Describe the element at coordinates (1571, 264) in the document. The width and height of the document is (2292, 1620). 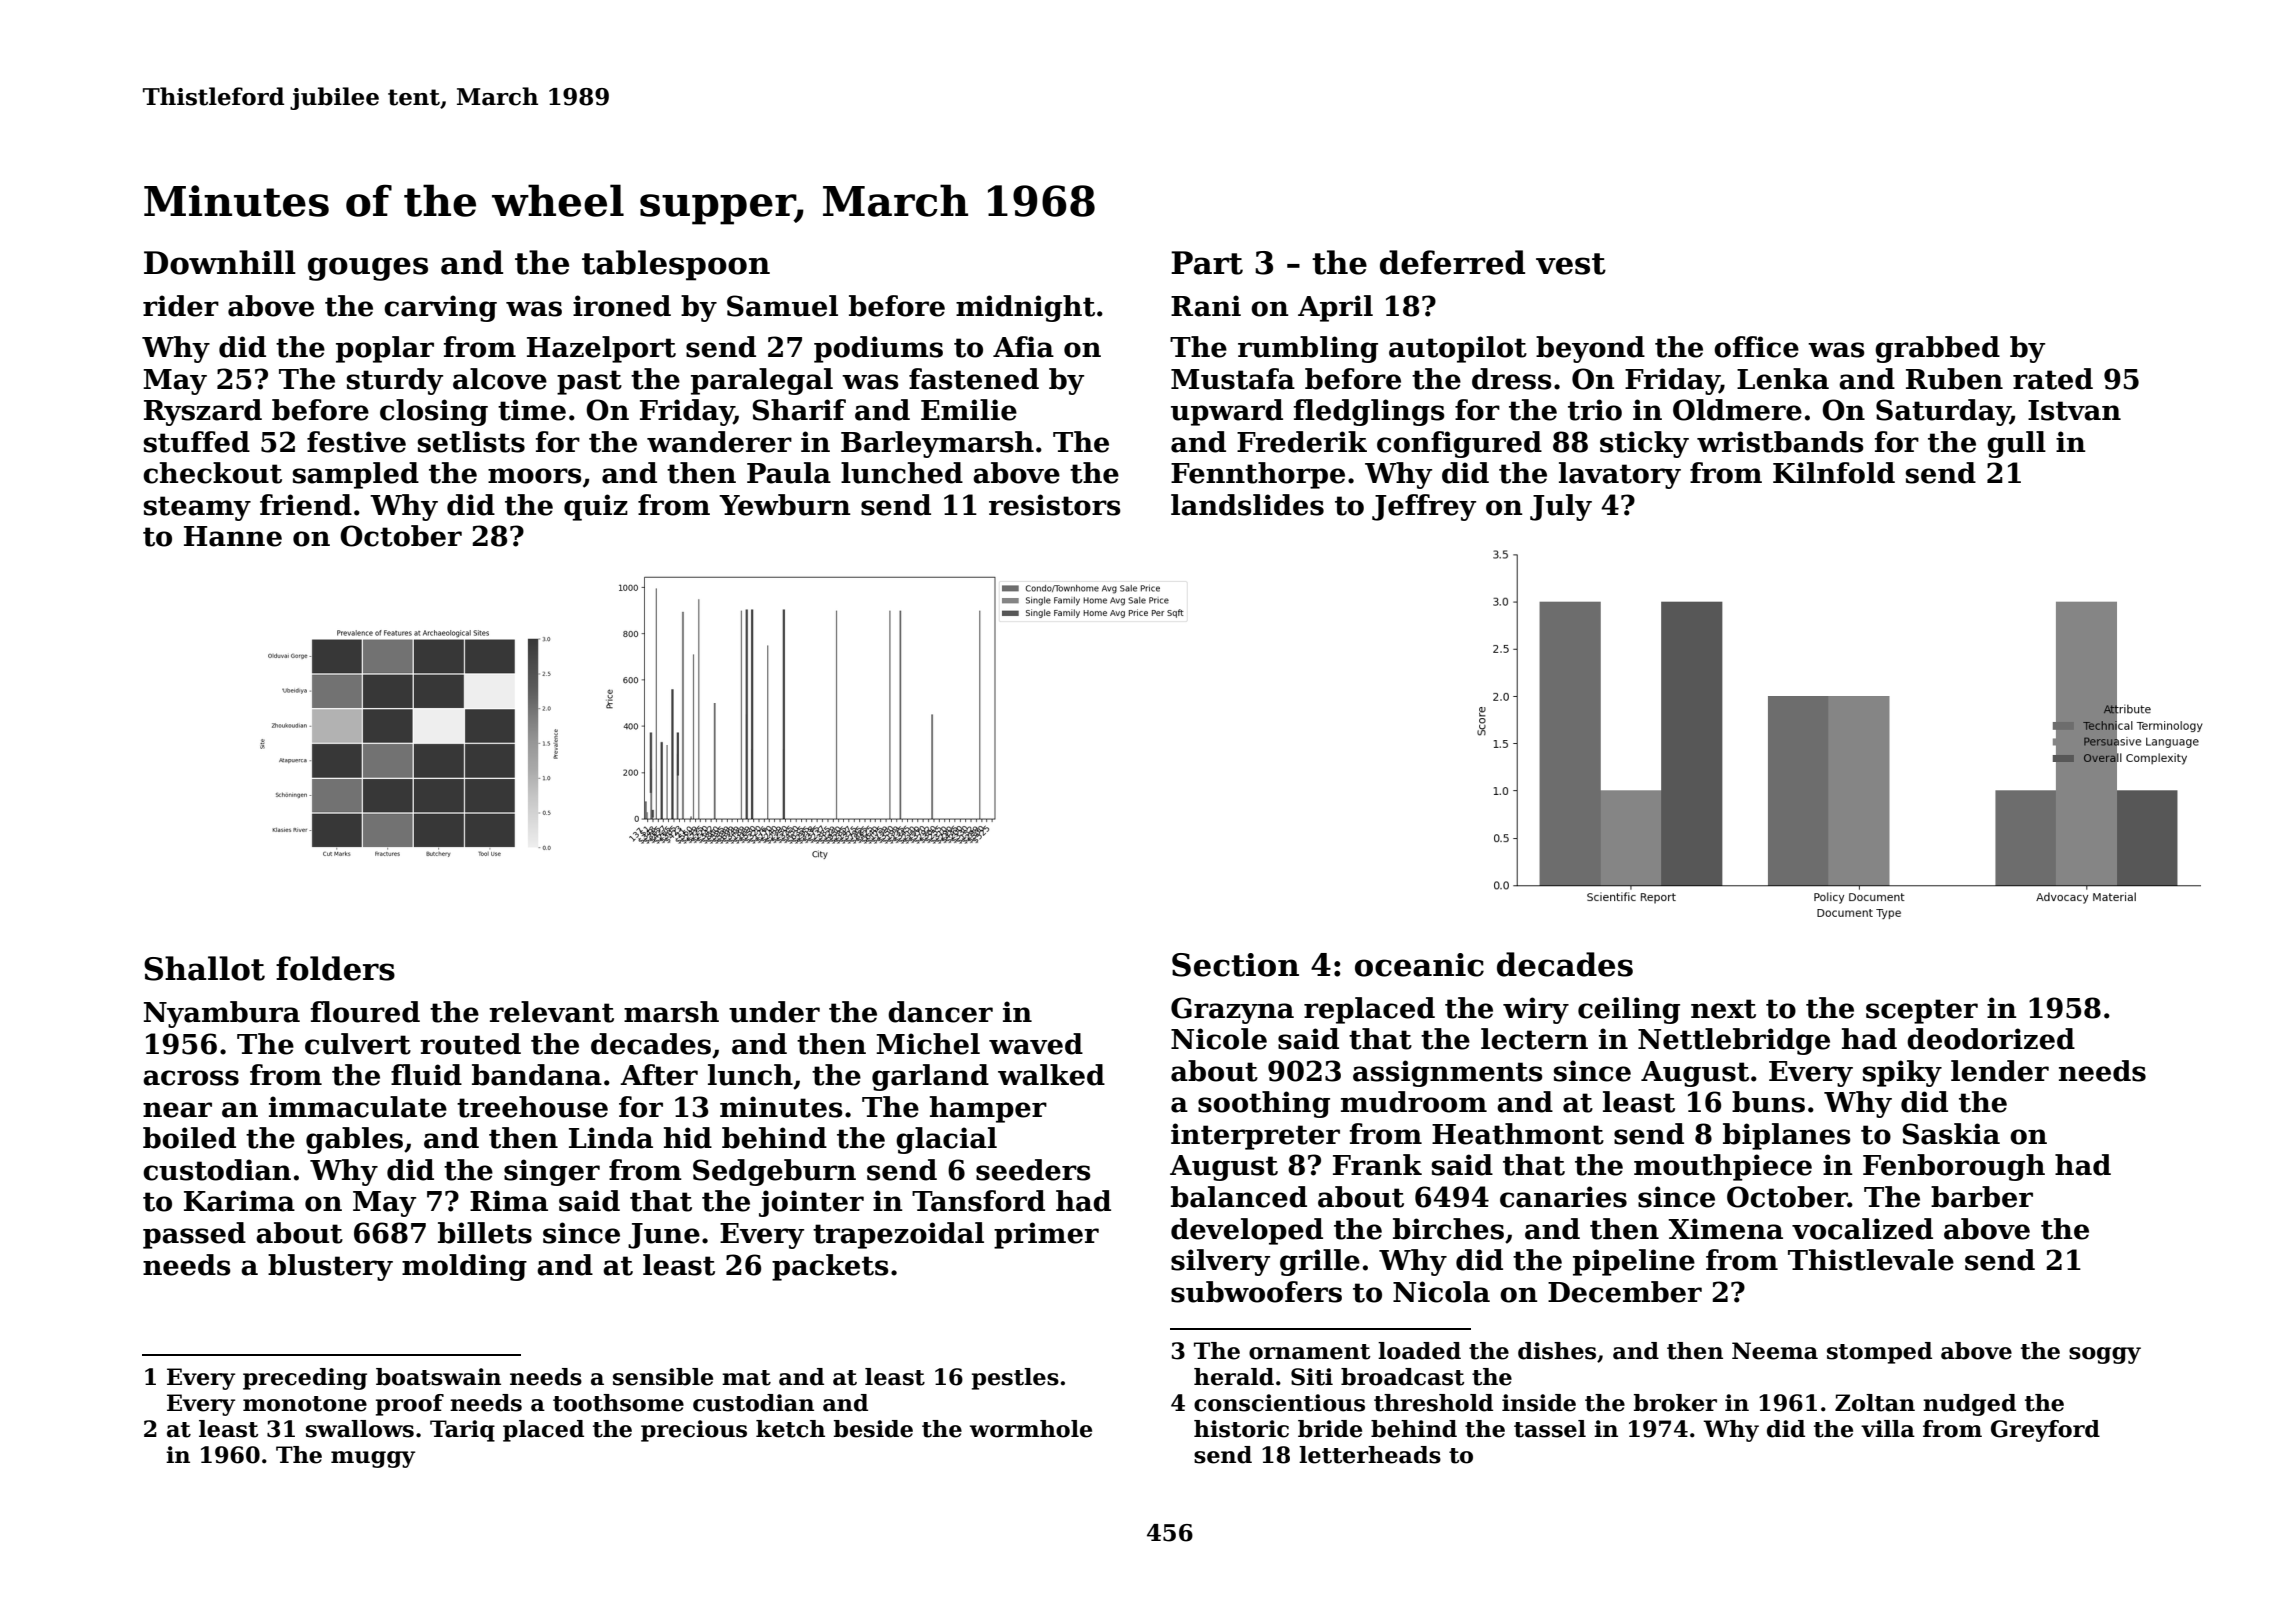
I see `vest` at that location.
